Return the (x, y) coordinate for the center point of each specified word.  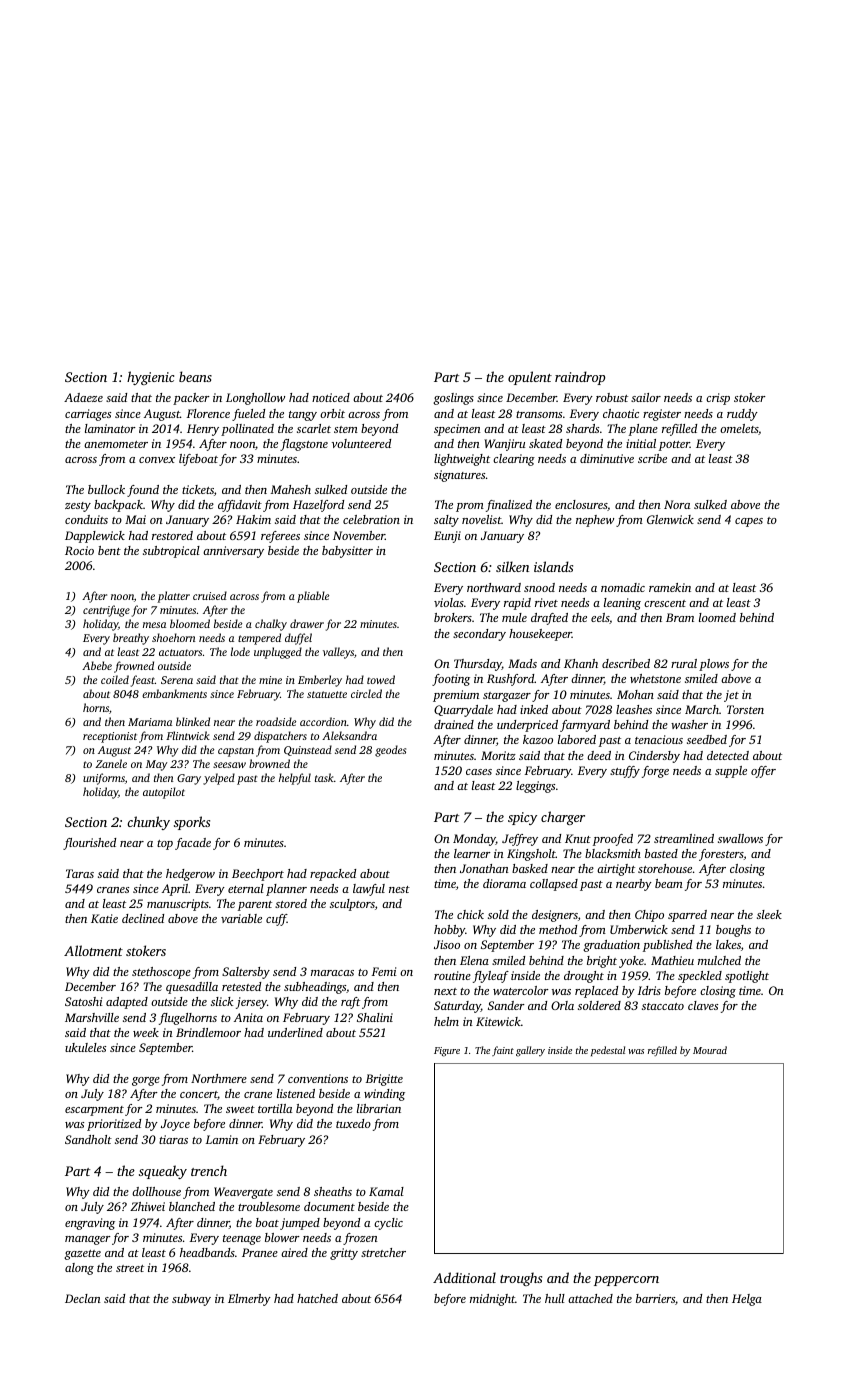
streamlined (684, 838)
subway (191, 1300)
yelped (219, 779)
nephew (595, 521)
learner (472, 853)
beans (195, 376)
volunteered (361, 443)
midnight (492, 1300)
